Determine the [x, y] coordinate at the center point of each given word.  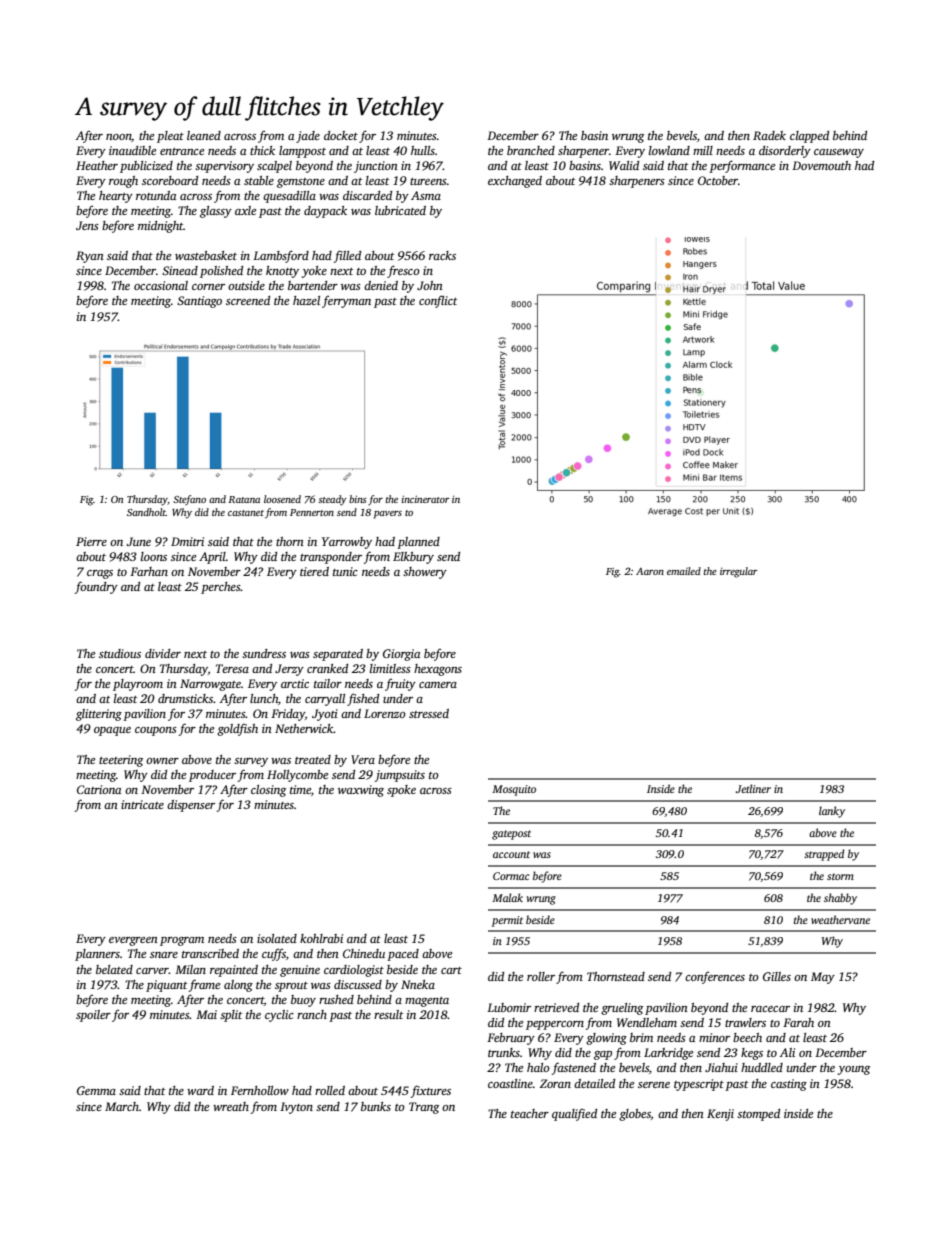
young [854, 1070]
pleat [170, 137]
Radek [769, 135]
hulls [423, 150]
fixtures [431, 1091]
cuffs [274, 954]
